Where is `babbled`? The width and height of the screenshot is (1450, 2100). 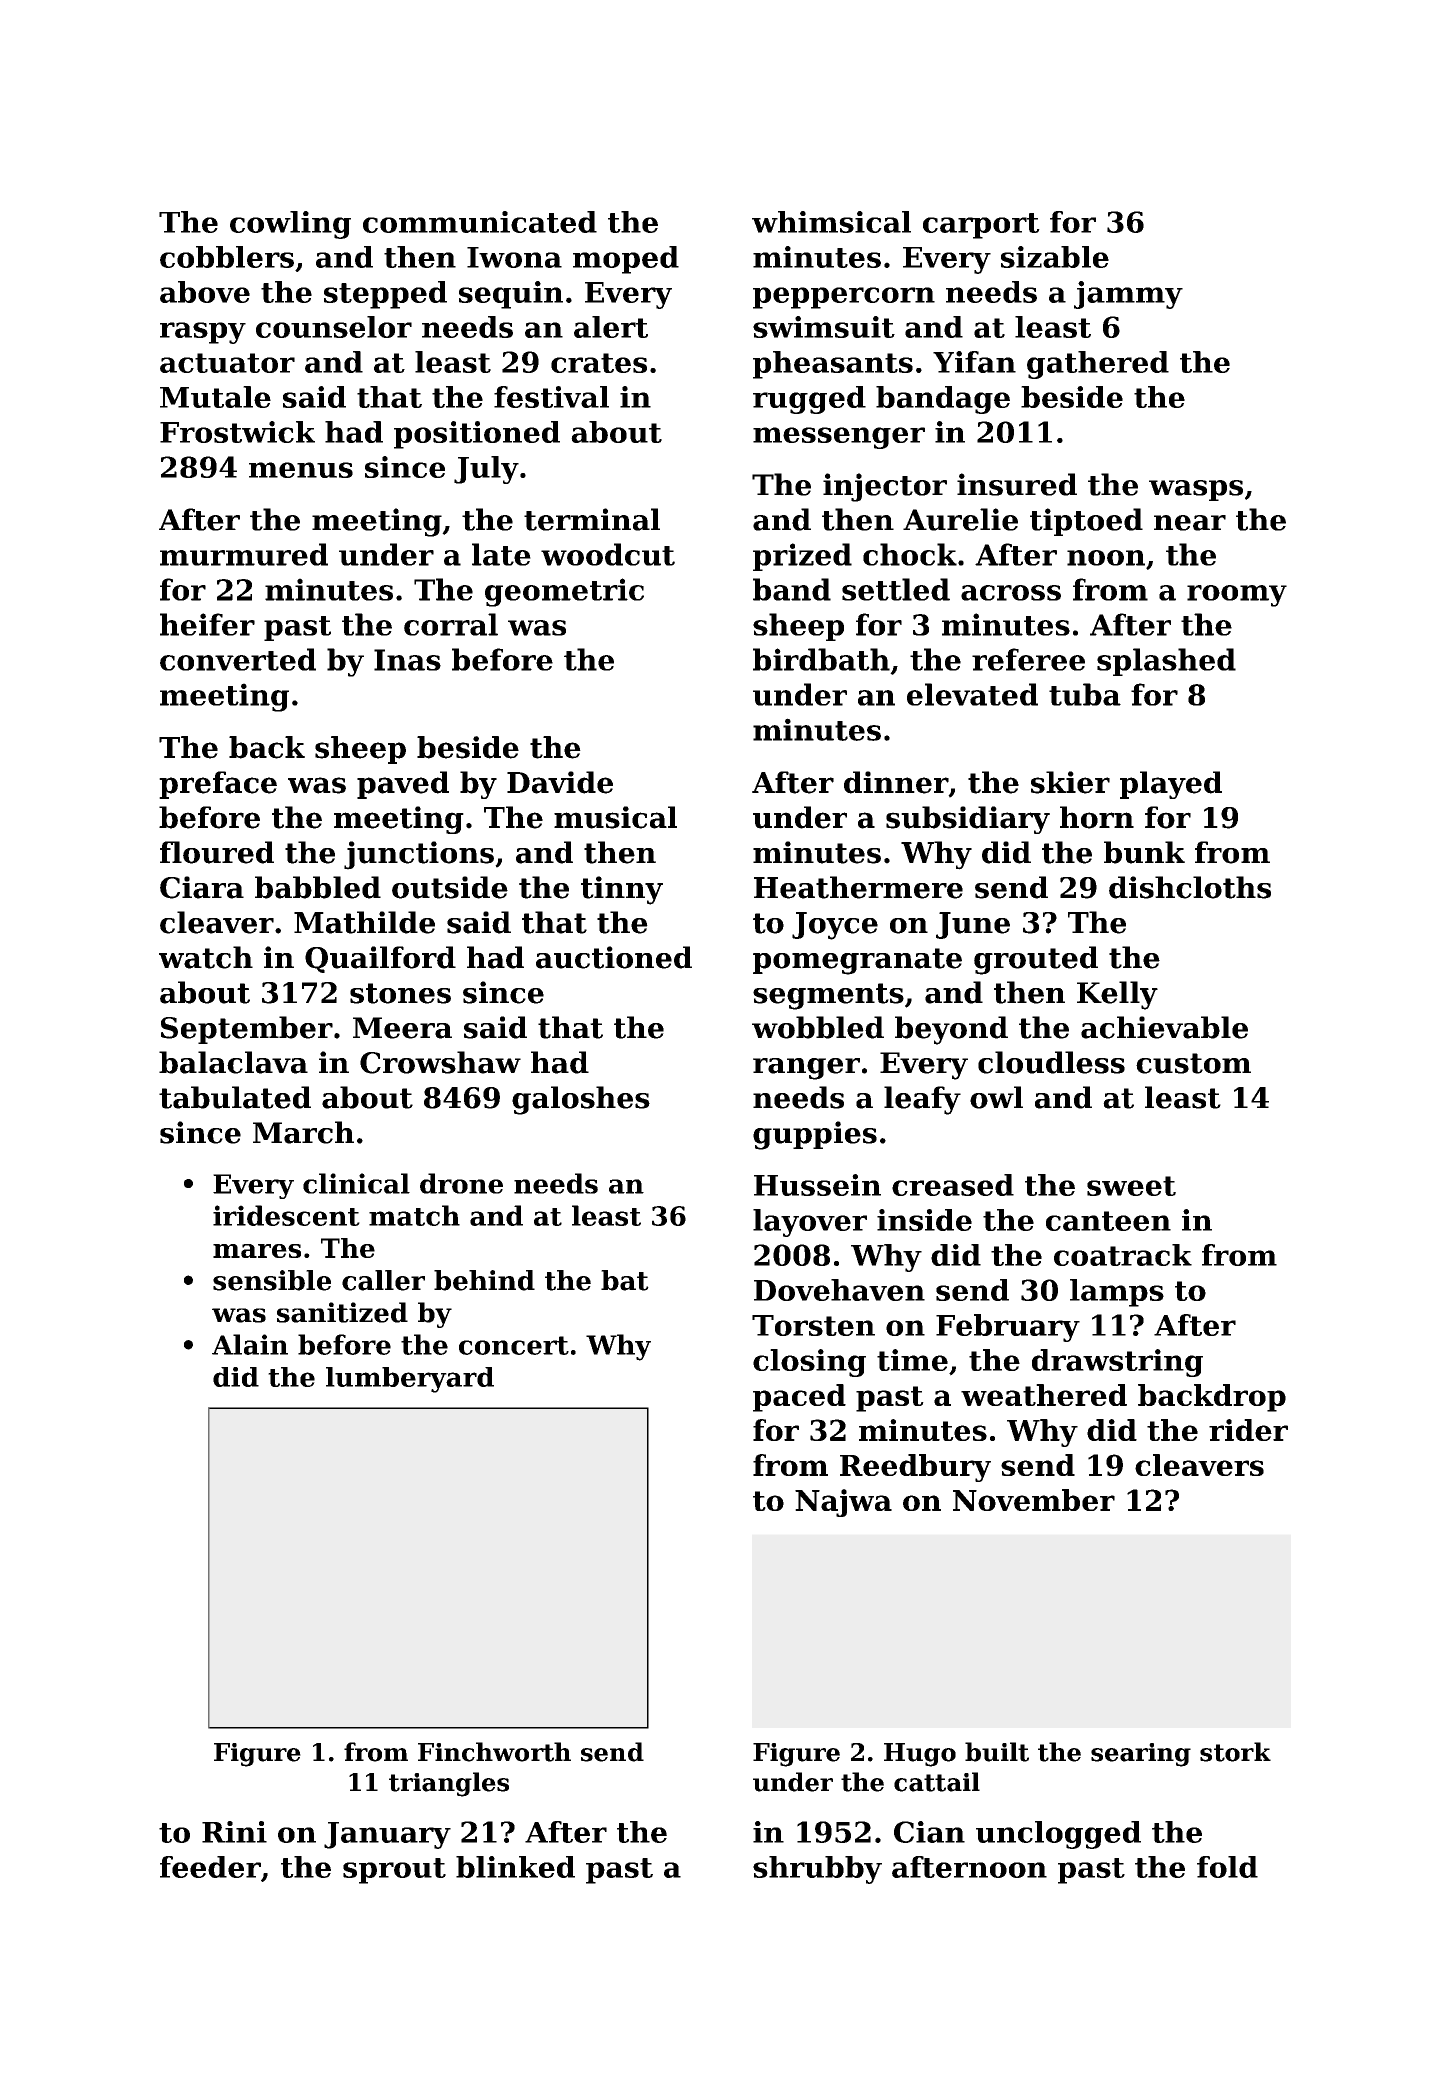 babbled is located at coordinates (318, 887).
